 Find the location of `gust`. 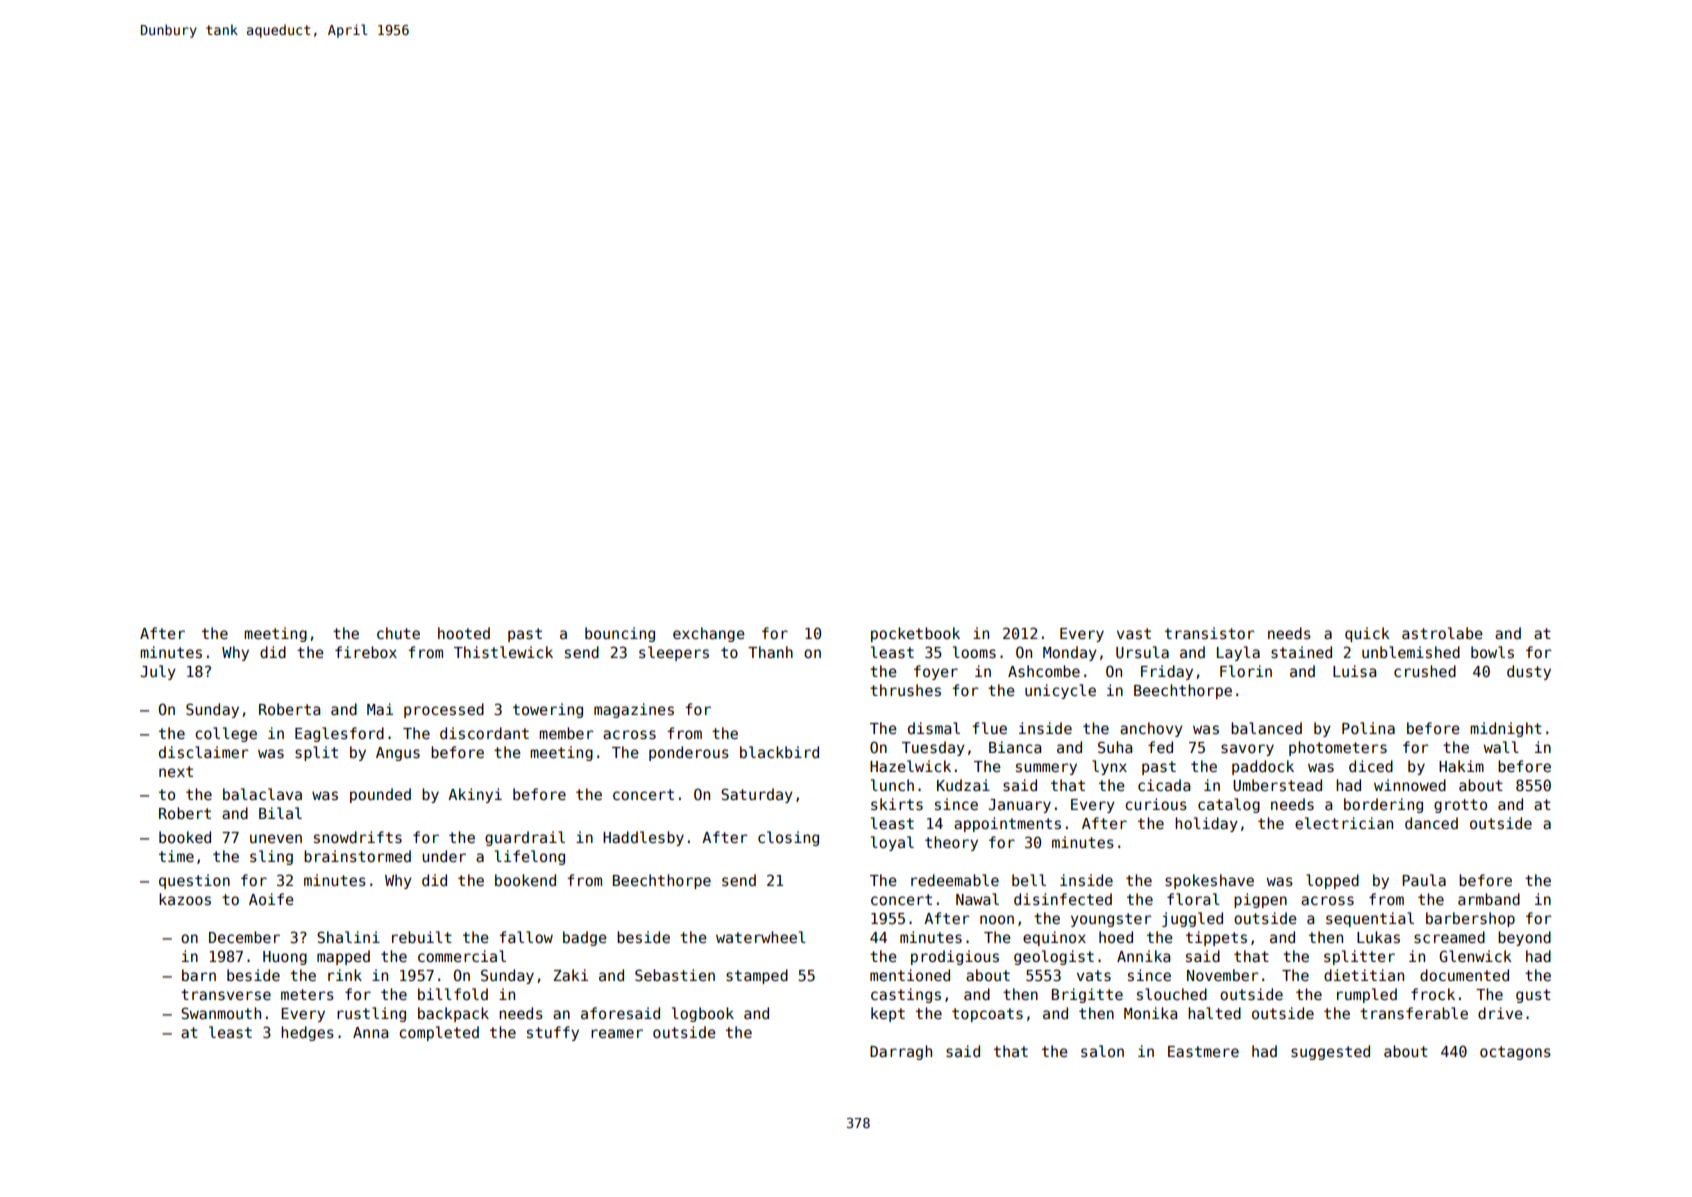

gust is located at coordinates (1533, 996).
